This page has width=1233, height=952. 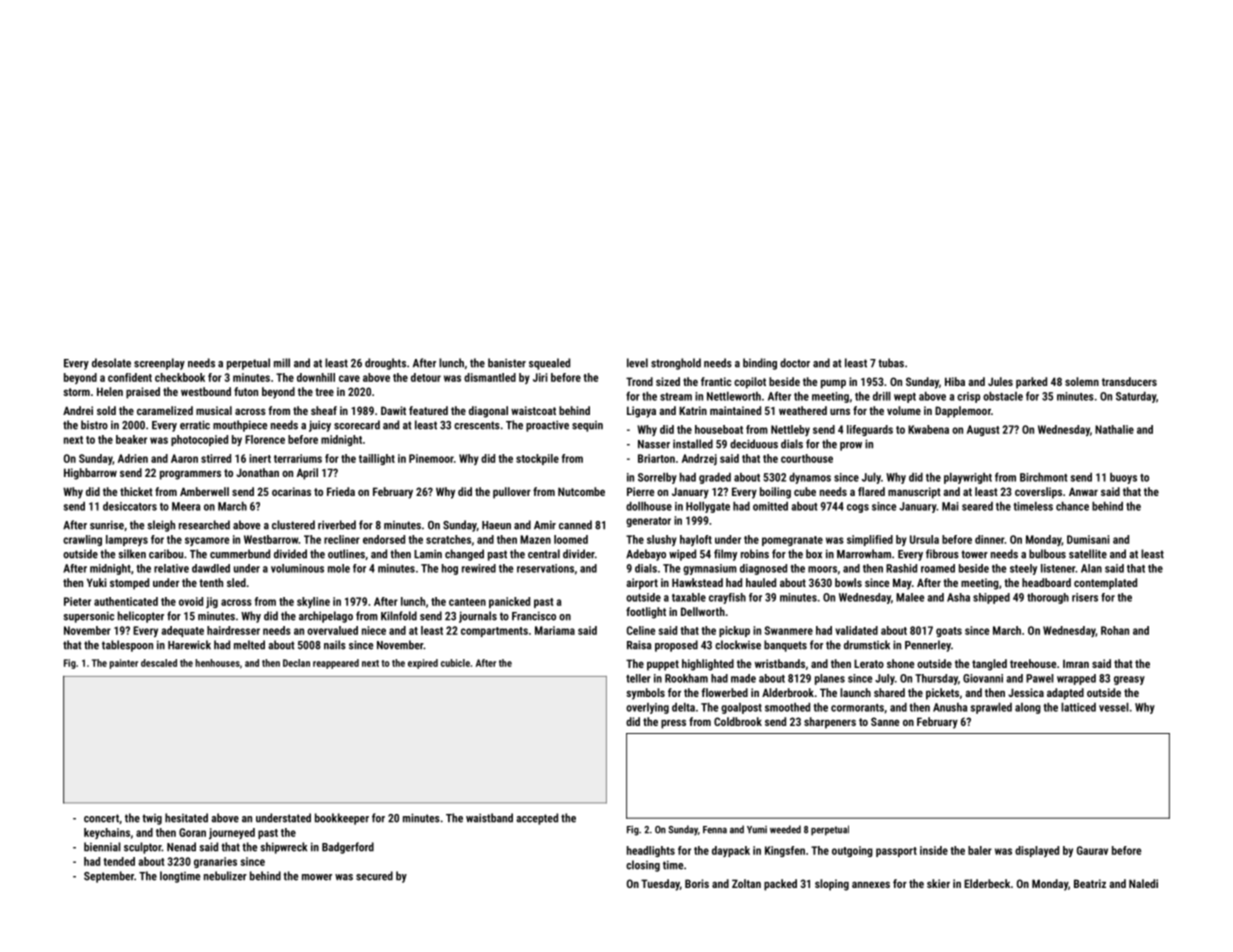 I want to click on supersonic, so click(x=89, y=617).
